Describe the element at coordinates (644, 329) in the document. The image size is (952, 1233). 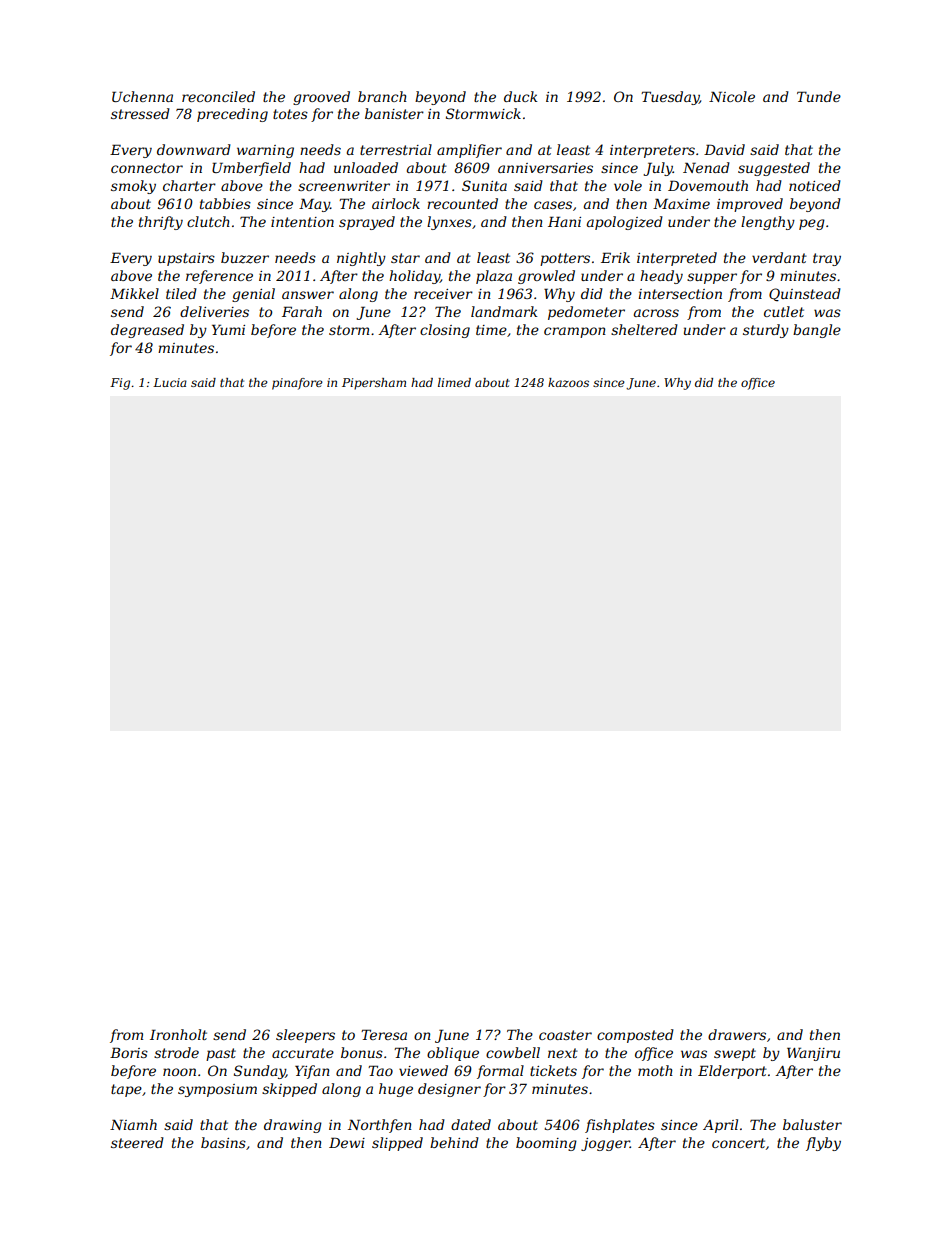
I see `sheltered` at that location.
